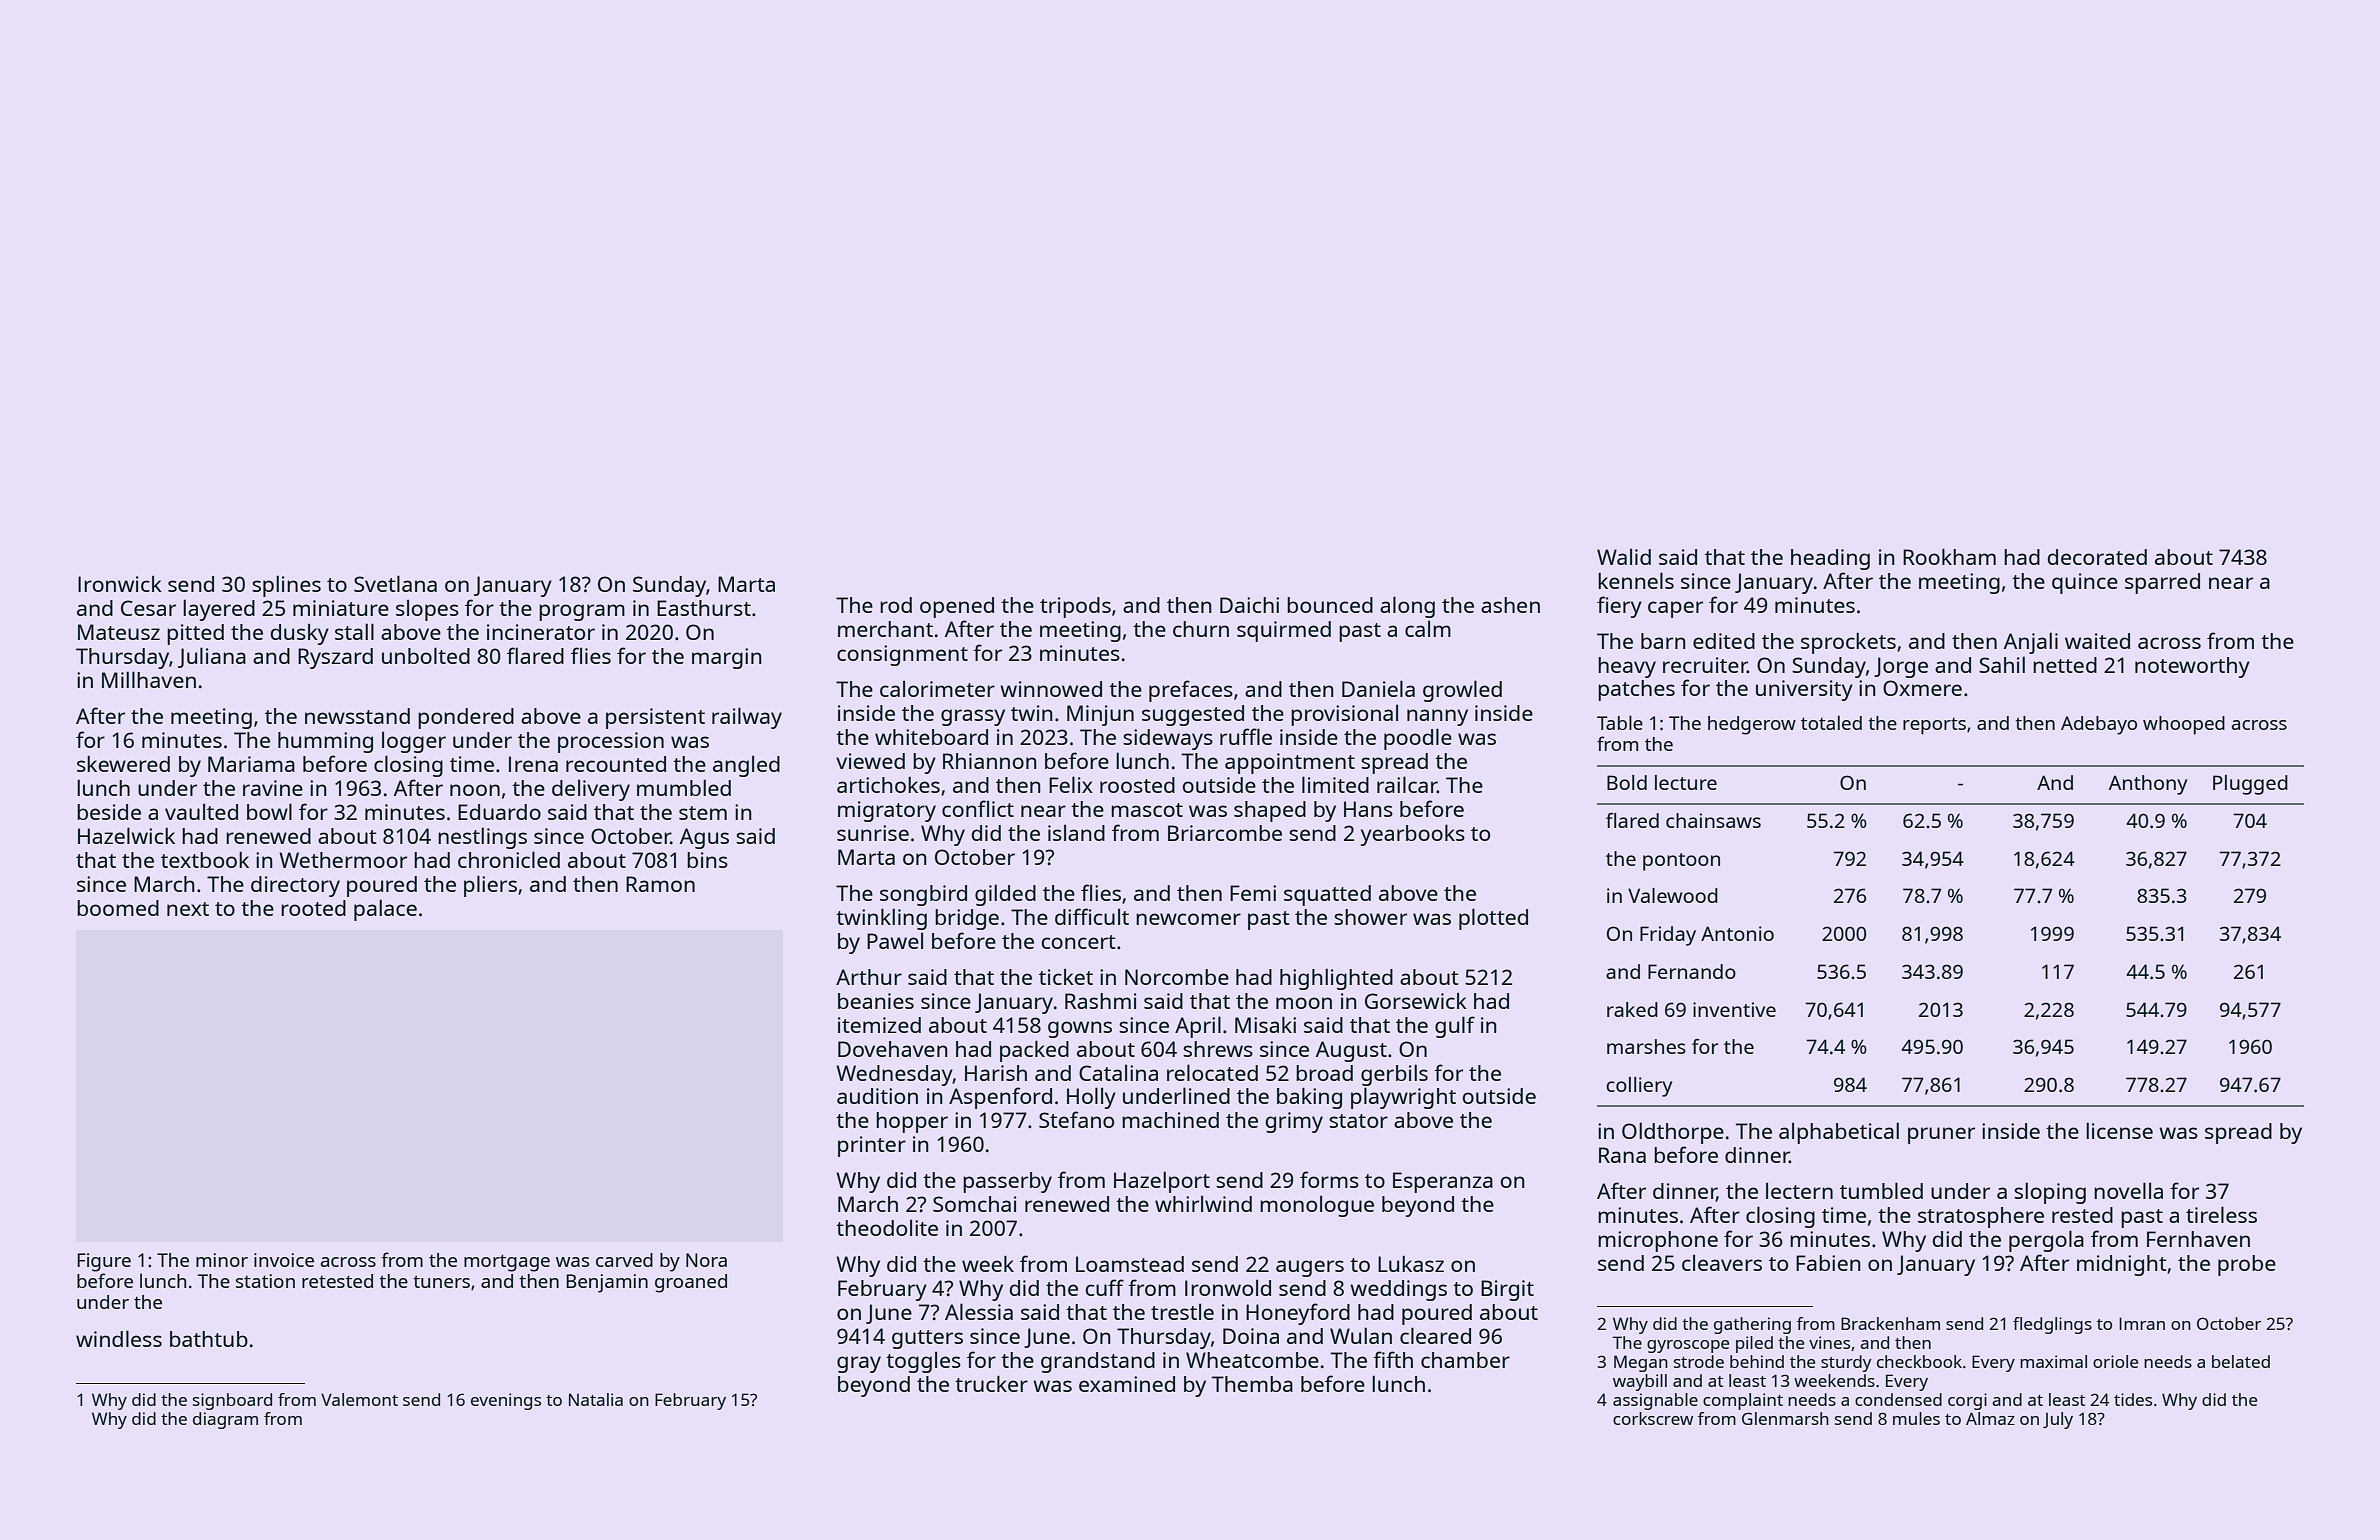  I want to click on stem, so click(703, 813).
